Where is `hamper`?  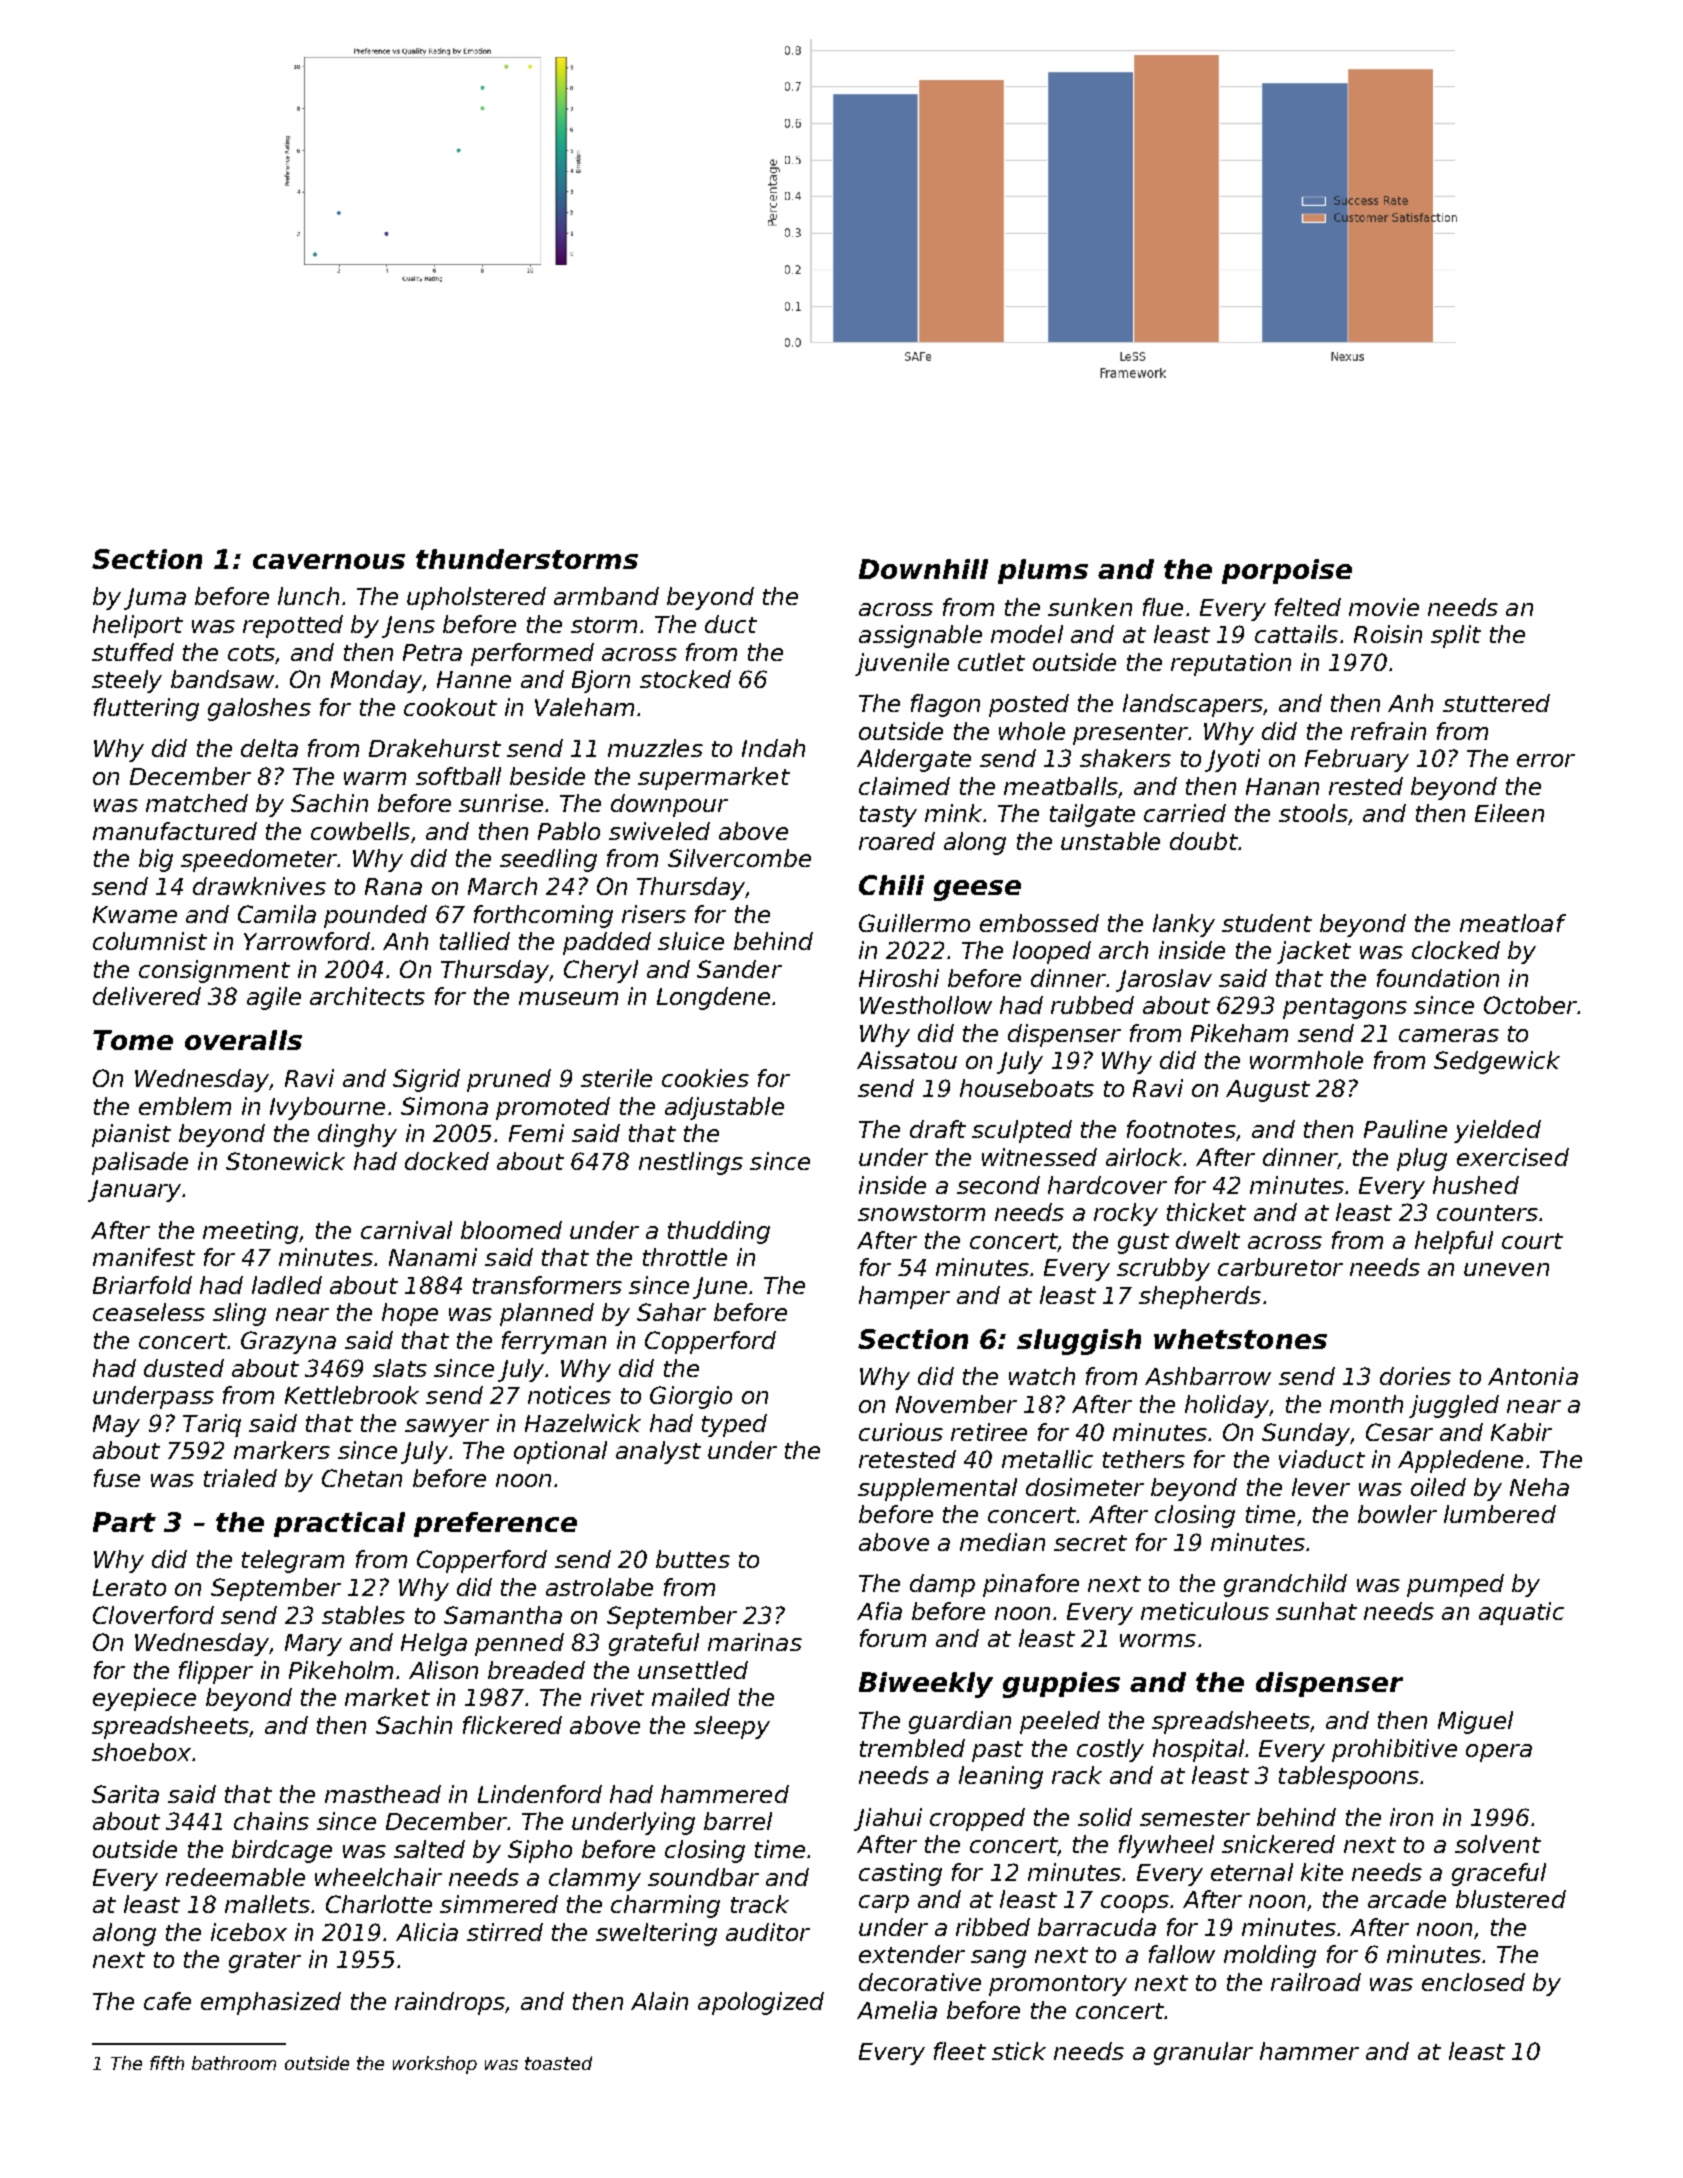
hamper is located at coordinates (904, 1297).
